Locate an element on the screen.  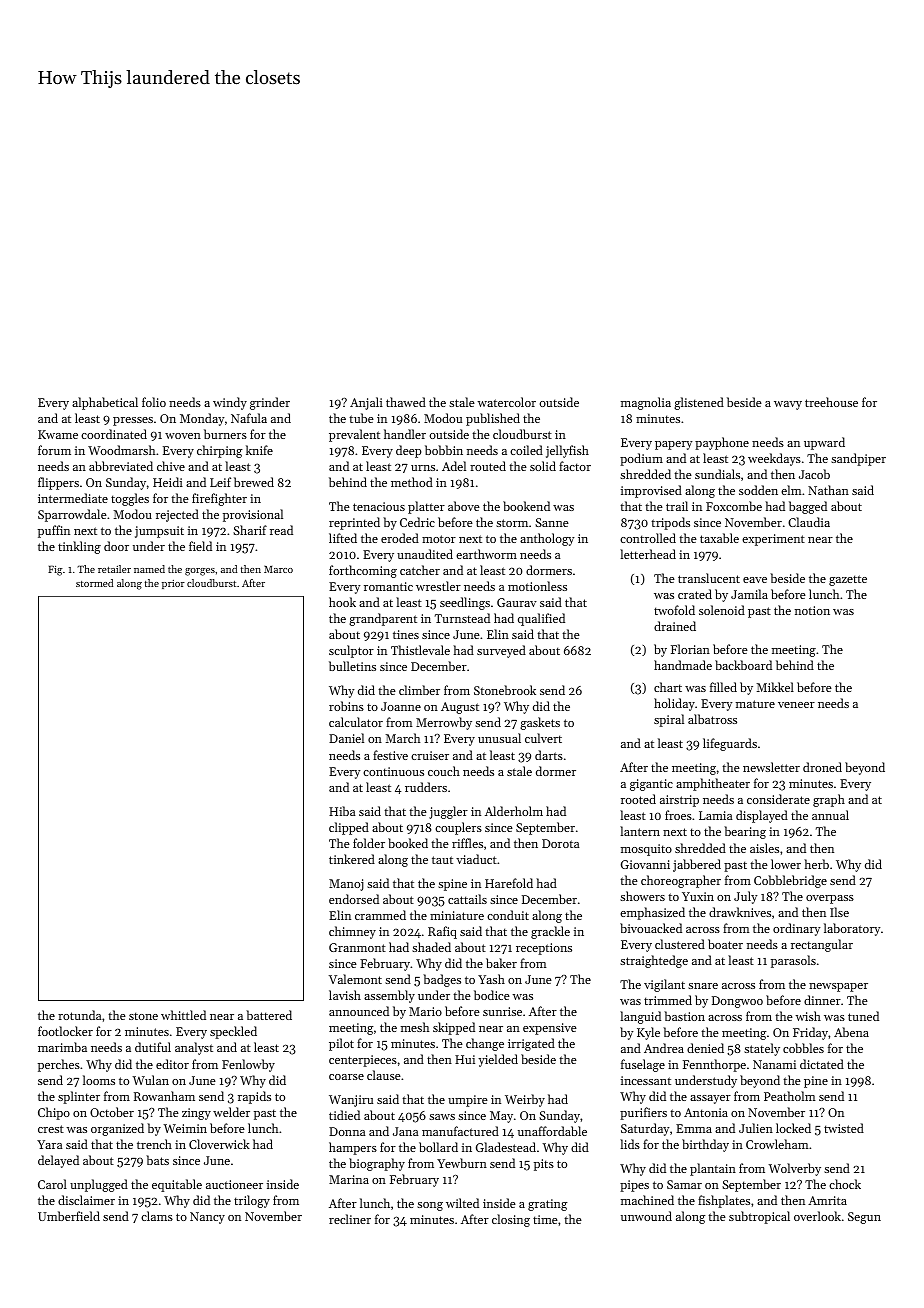
closing is located at coordinates (511, 1220).
